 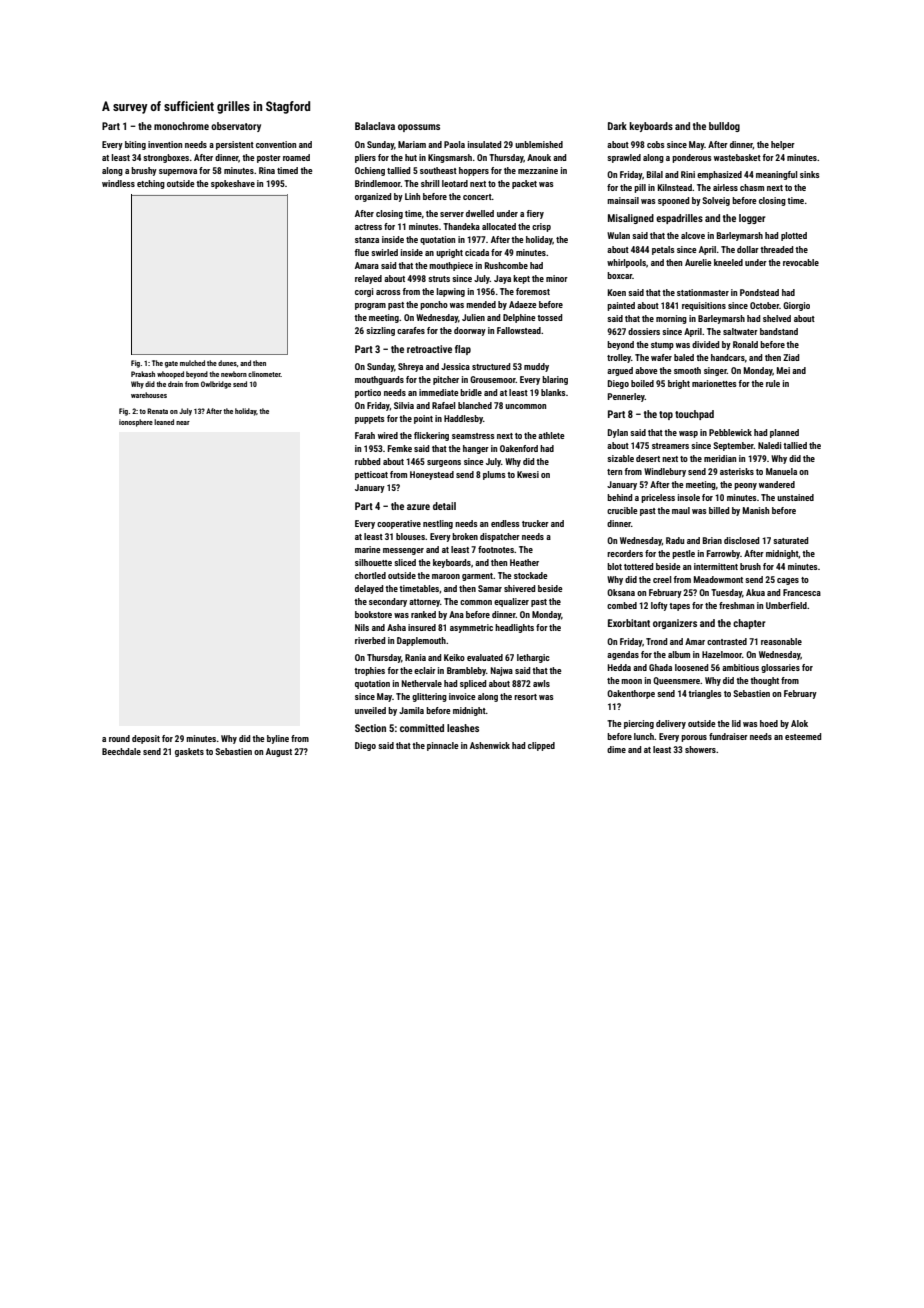 What do you see at coordinates (189, 752) in the screenshot?
I see `gaskets` at bounding box center [189, 752].
